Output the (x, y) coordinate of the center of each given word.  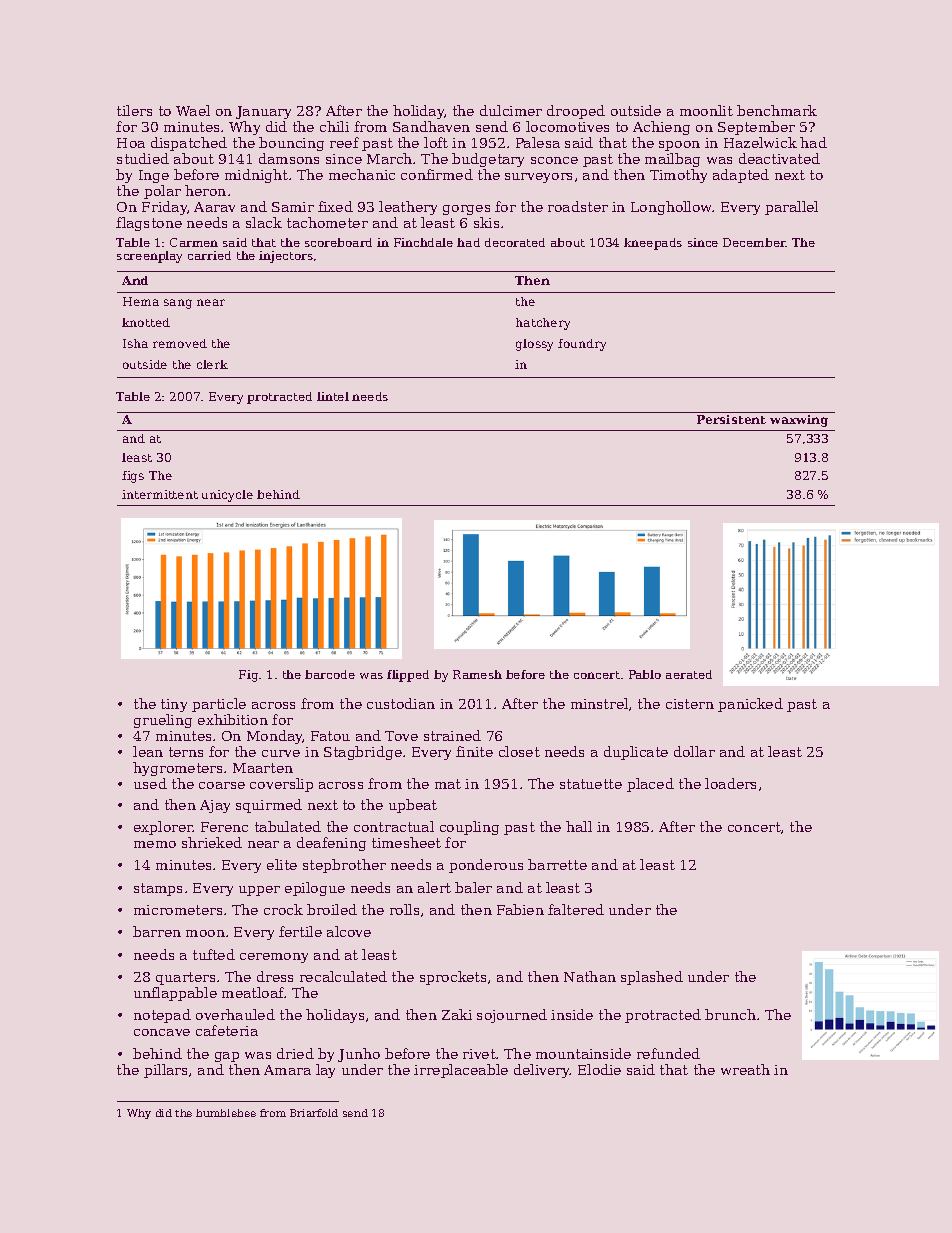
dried (295, 1053)
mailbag (672, 160)
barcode (330, 674)
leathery (408, 208)
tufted (214, 954)
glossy (534, 345)
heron (205, 190)
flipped (408, 676)
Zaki (457, 1014)
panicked (750, 705)
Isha (135, 343)
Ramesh (477, 674)
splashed (652, 978)
